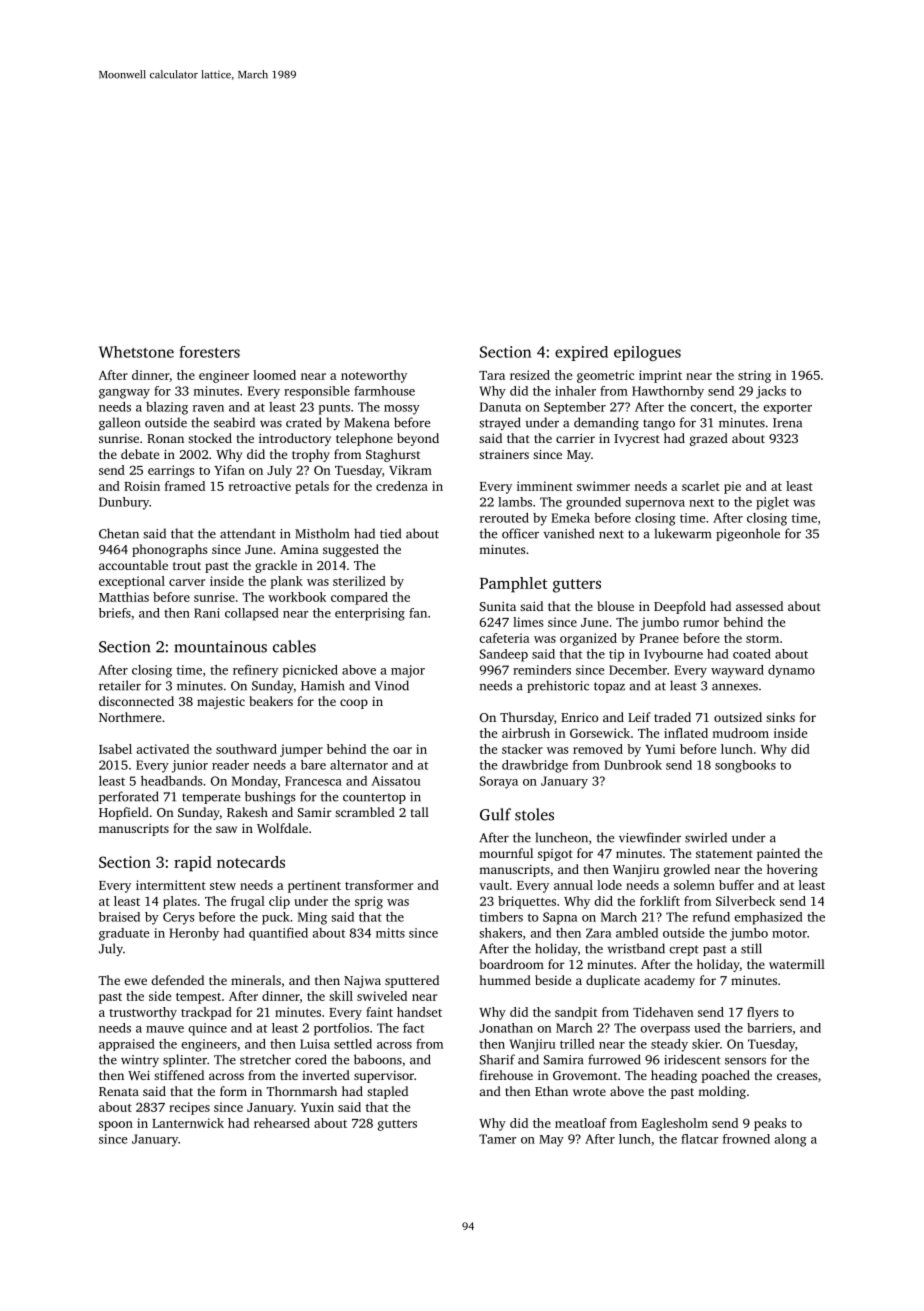  What do you see at coordinates (188, 1123) in the page?
I see `Lanternwick` at bounding box center [188, 1123].
